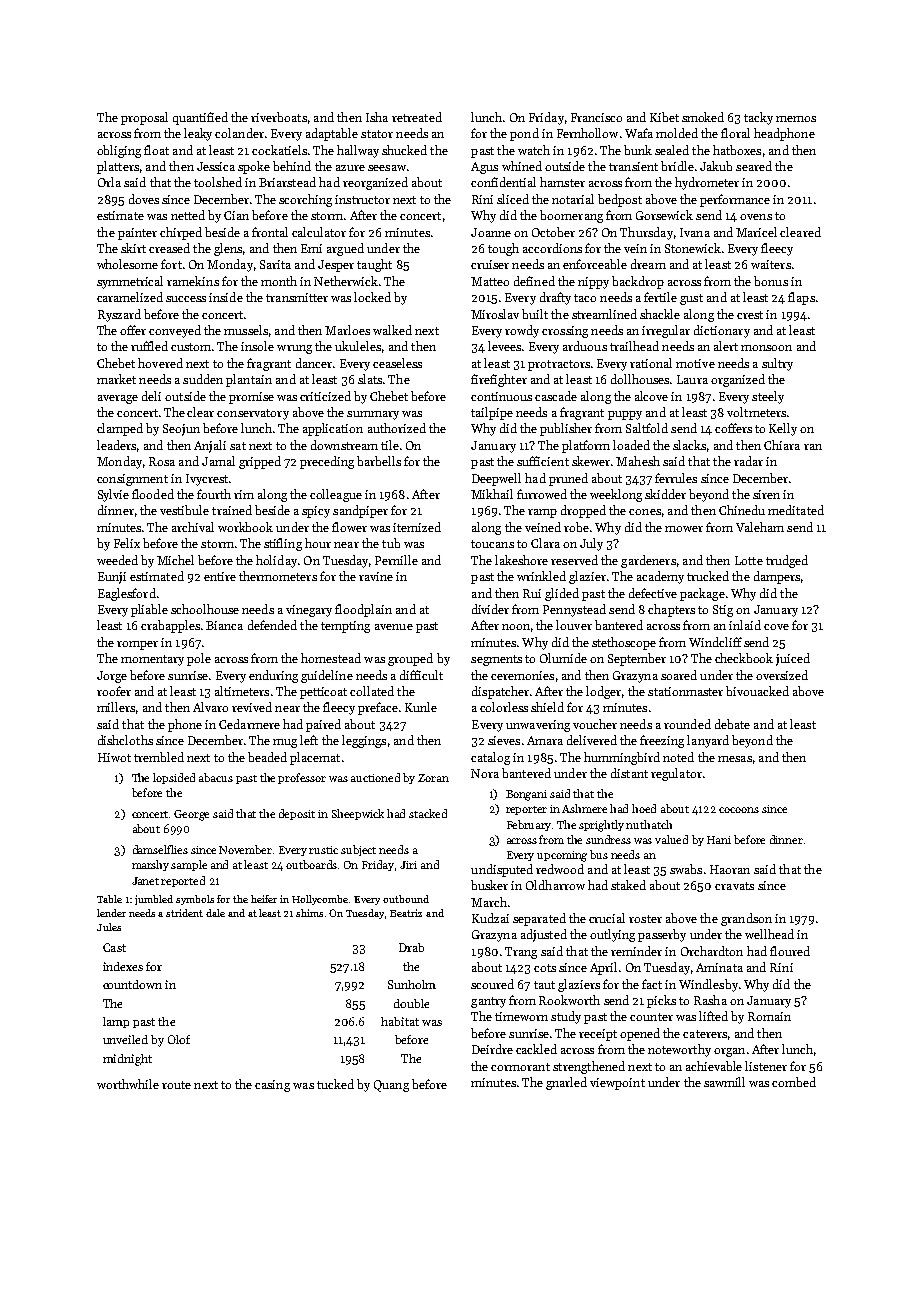  What do you see at coordinates (543, 461) in the screenshot?
I see `sufficient` at bounding box center [543, 461].
